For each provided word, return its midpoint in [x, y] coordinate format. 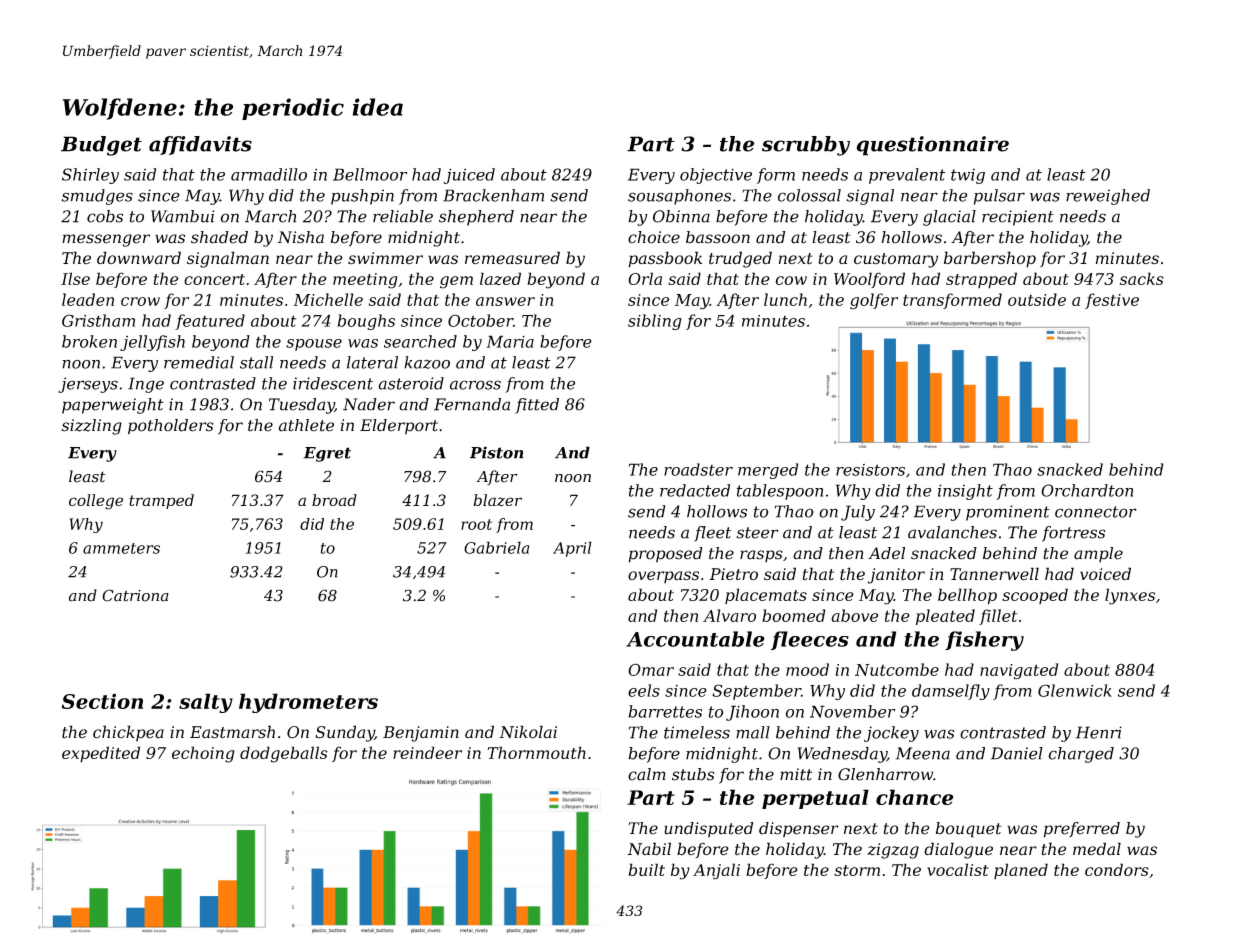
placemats [766, 596]
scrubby [806, 146]
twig [968, 176]
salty [206, 703]
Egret [327, 454]
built [647, 869]
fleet [712, 534]
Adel [886, 553]
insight [965, 492]
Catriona [135, 595]
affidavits [200, 145]
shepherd [476, 218]
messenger [106, 240]
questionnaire [932, 146]
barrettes [665, 711]
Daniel [1017, 753]
